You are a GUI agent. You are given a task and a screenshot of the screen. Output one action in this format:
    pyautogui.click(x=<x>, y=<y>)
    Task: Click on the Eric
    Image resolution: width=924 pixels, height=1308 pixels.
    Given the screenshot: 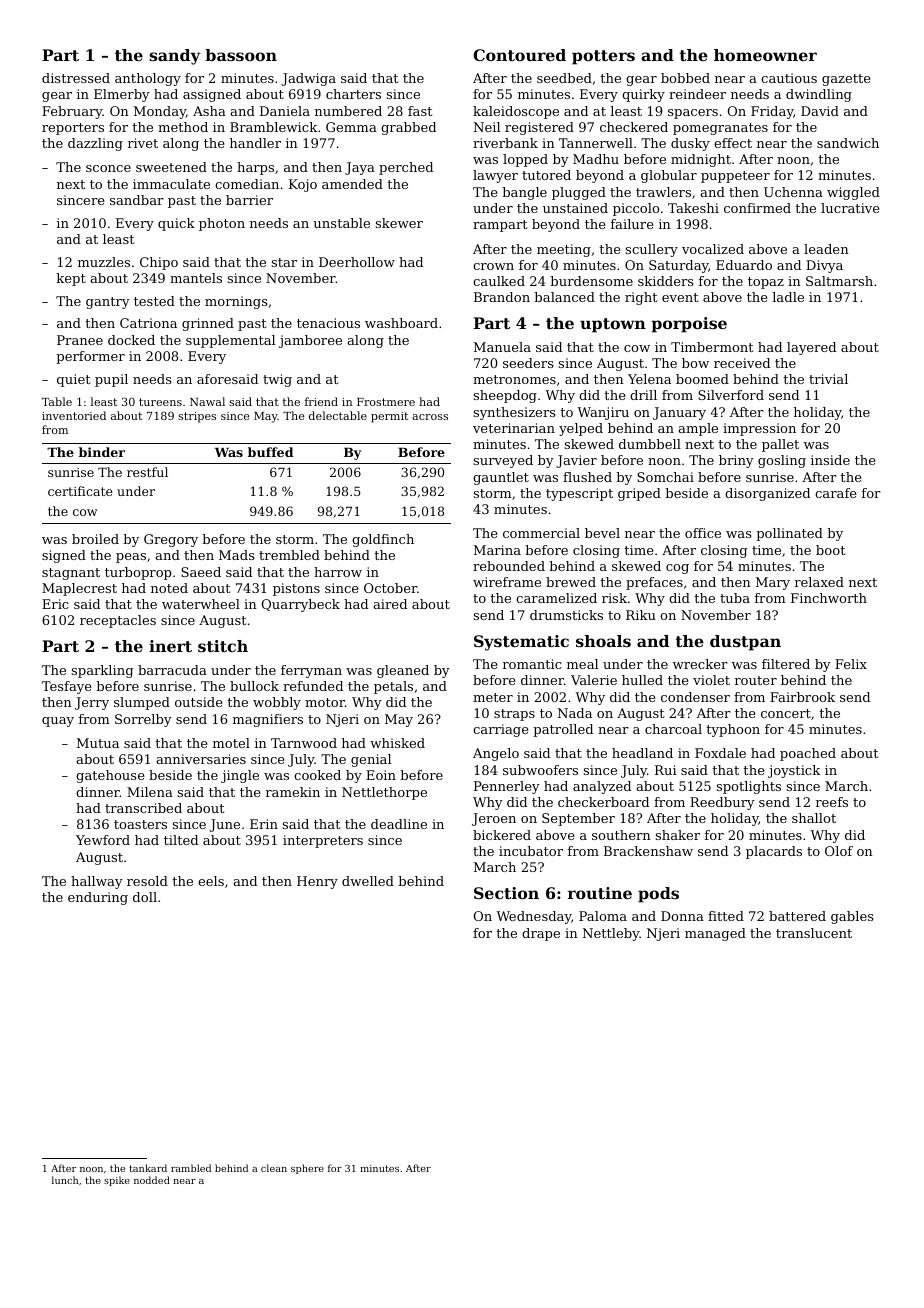 What is the action you would take?
    pyautogui.click(x=55, y=604)
